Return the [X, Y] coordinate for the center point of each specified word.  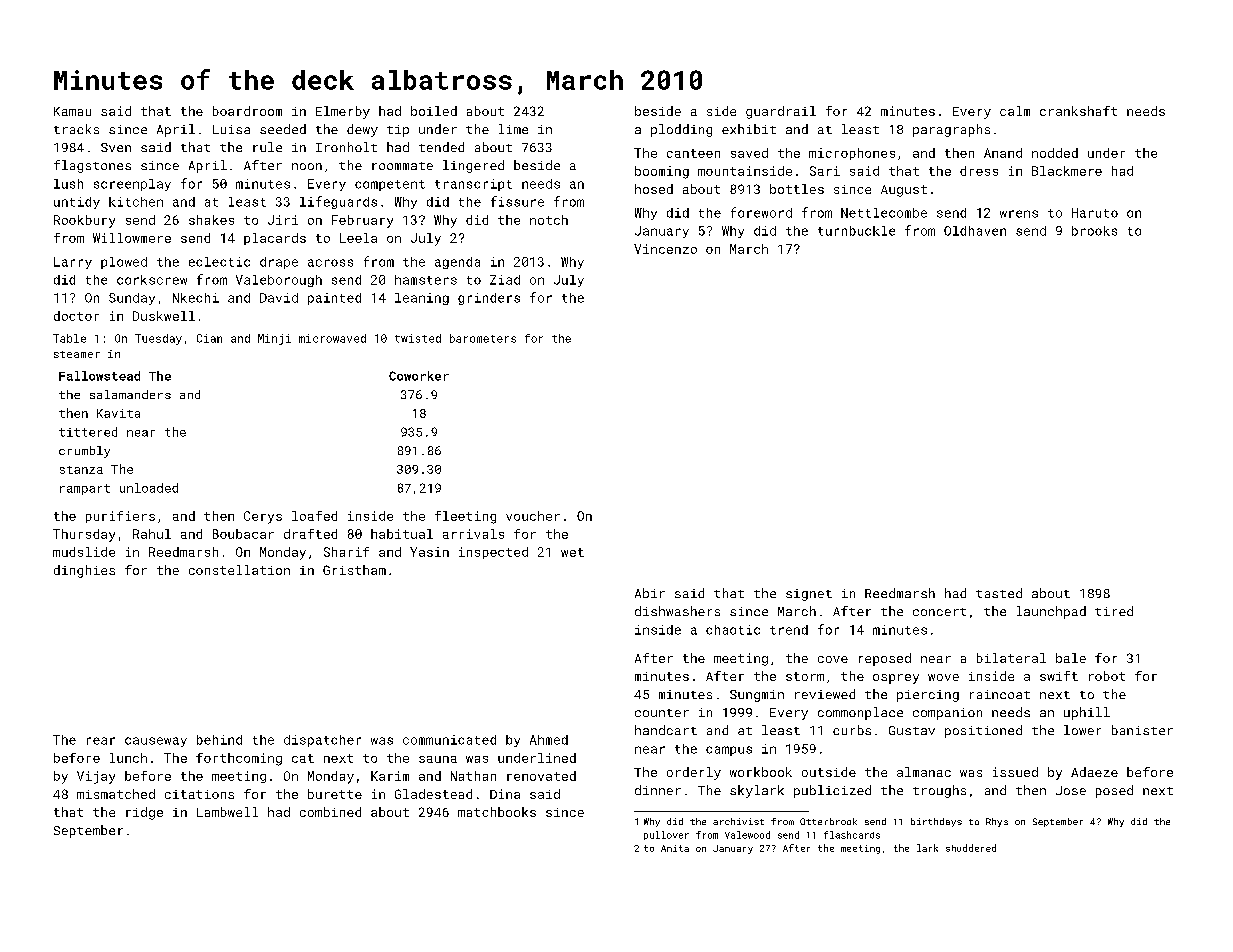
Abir [650, 593]
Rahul [152, 534]
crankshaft [1078, 111]
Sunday [132, 299]
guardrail [781, 112]
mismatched [116, 794]
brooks [1094, 231]
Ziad [505, 280]
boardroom [247, 111]
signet [809, 595]
